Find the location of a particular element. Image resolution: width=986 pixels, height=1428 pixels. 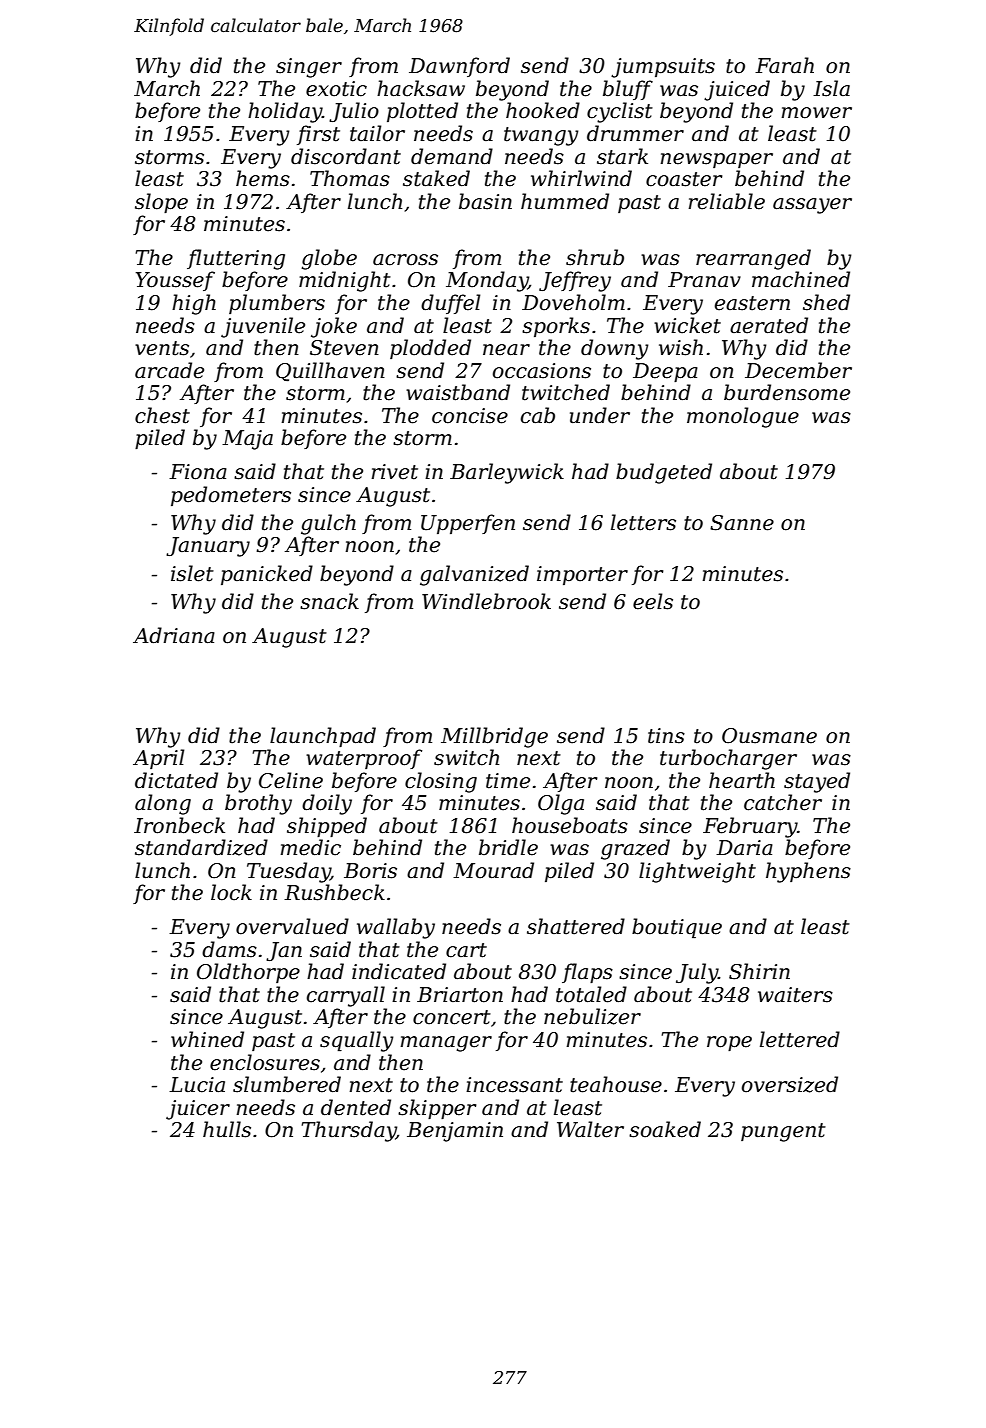

chest is located at coordinates (162, 415).
